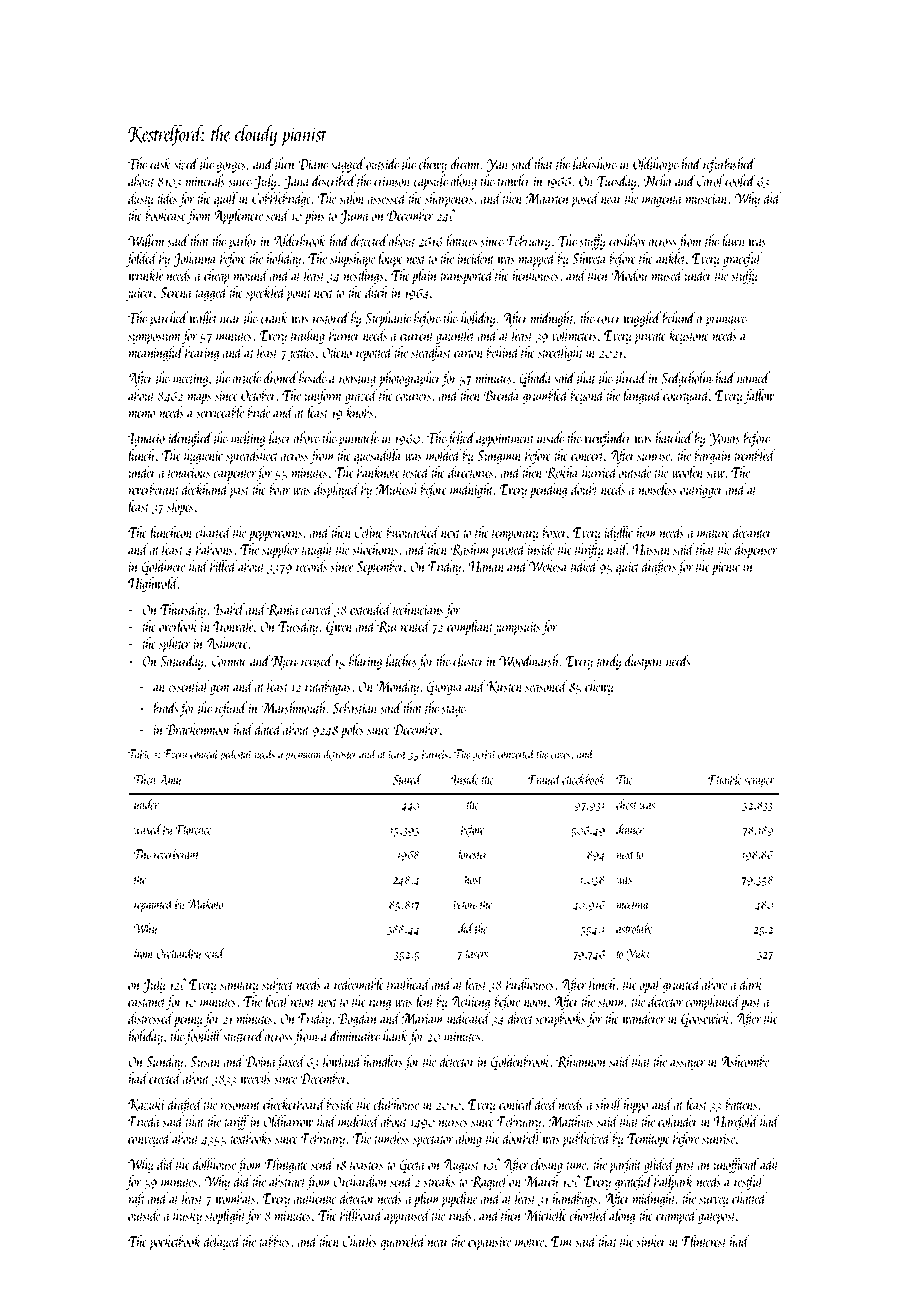 The image size is (908, 1316). What do you see at coordinates (469, 1018) in the screenshot?
I see `indicated` at bounding box center [469, 1018].
